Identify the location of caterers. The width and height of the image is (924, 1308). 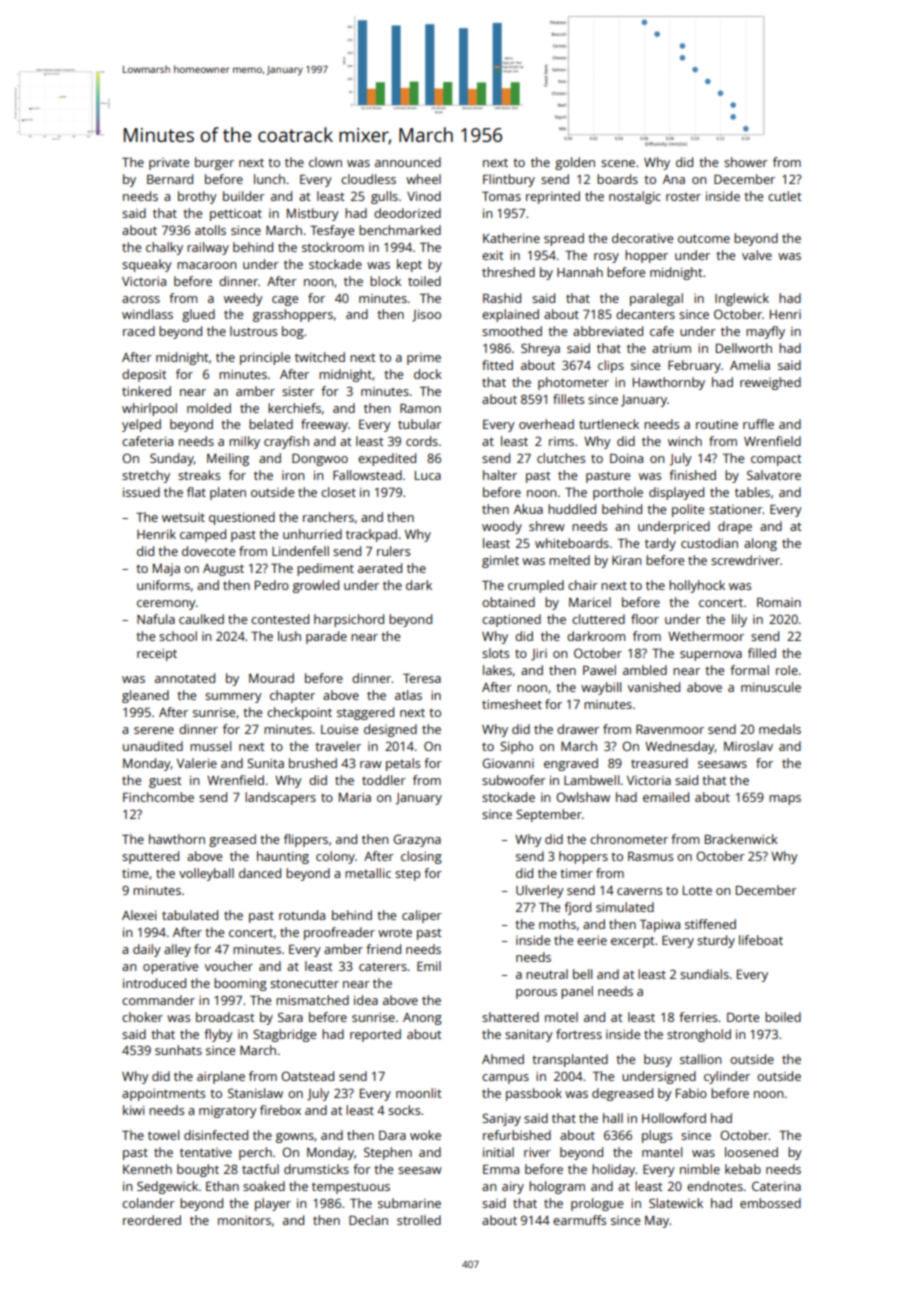
(383, 967).
